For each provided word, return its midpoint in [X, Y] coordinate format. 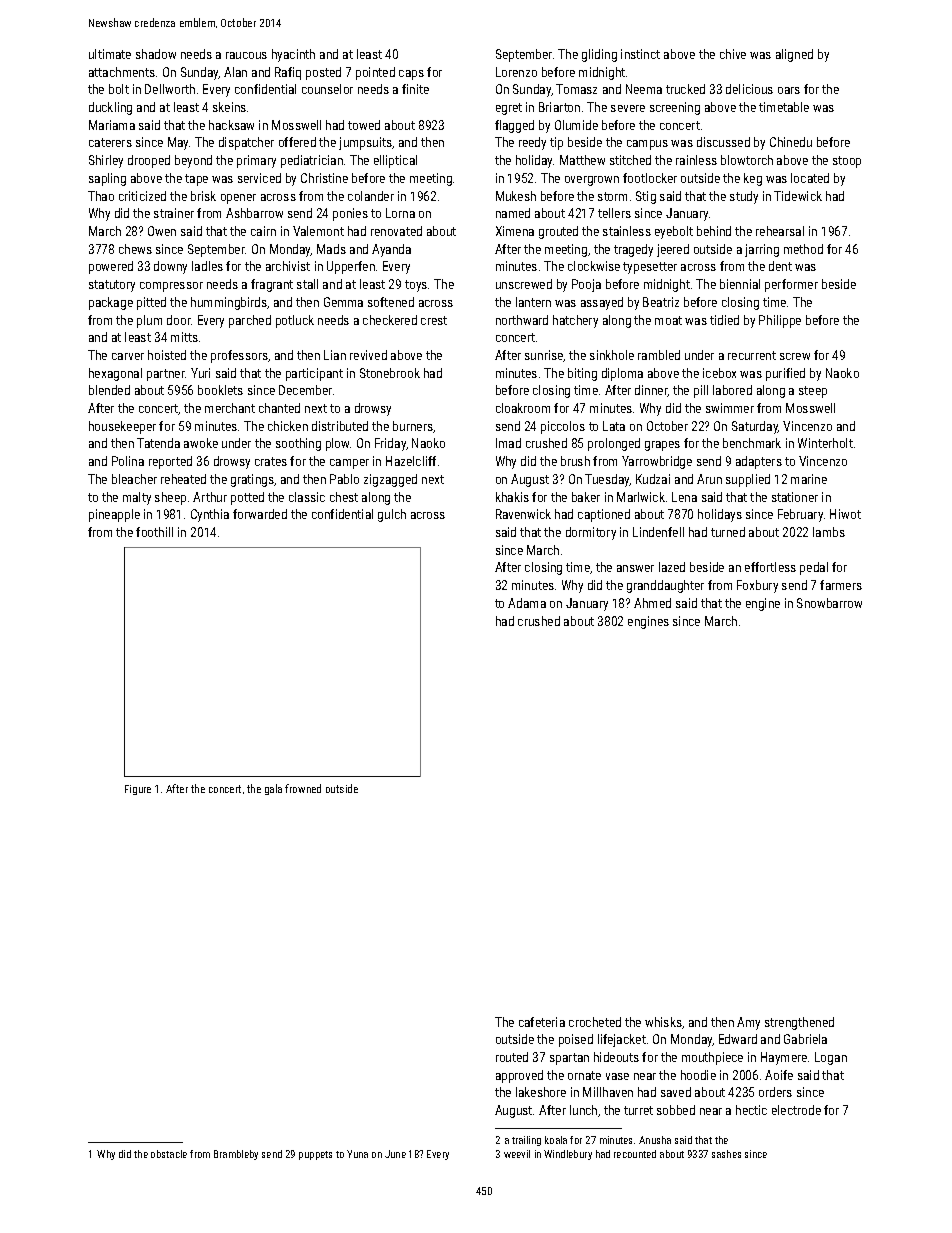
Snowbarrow [829, 603]
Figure [138, 790]
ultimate [110, 54]
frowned [303, 788]
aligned [794, 55]
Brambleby [236, 1155]
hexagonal [115, 374]
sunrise [544, 356]
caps [411, 75]
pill [701, 391]
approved [519, 1076]
